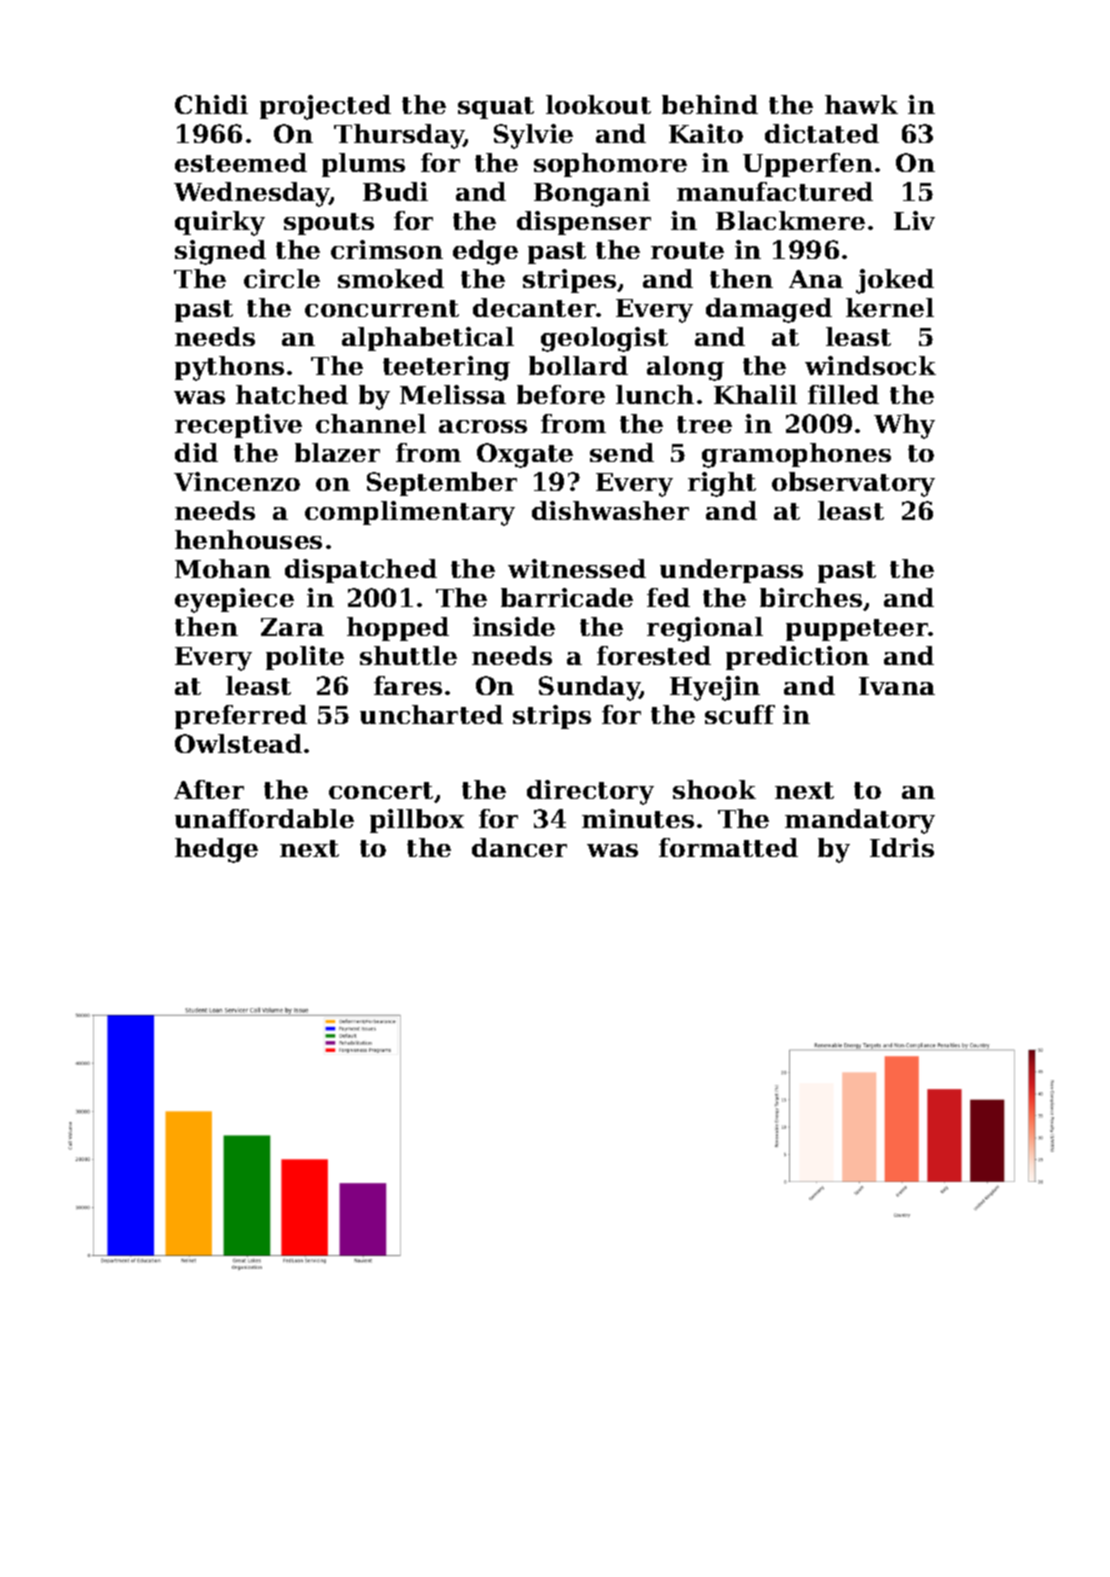  What do you see at coordinates (496, 108) in the screenshot?
I see `squat` at bounding box center [496, 108].
